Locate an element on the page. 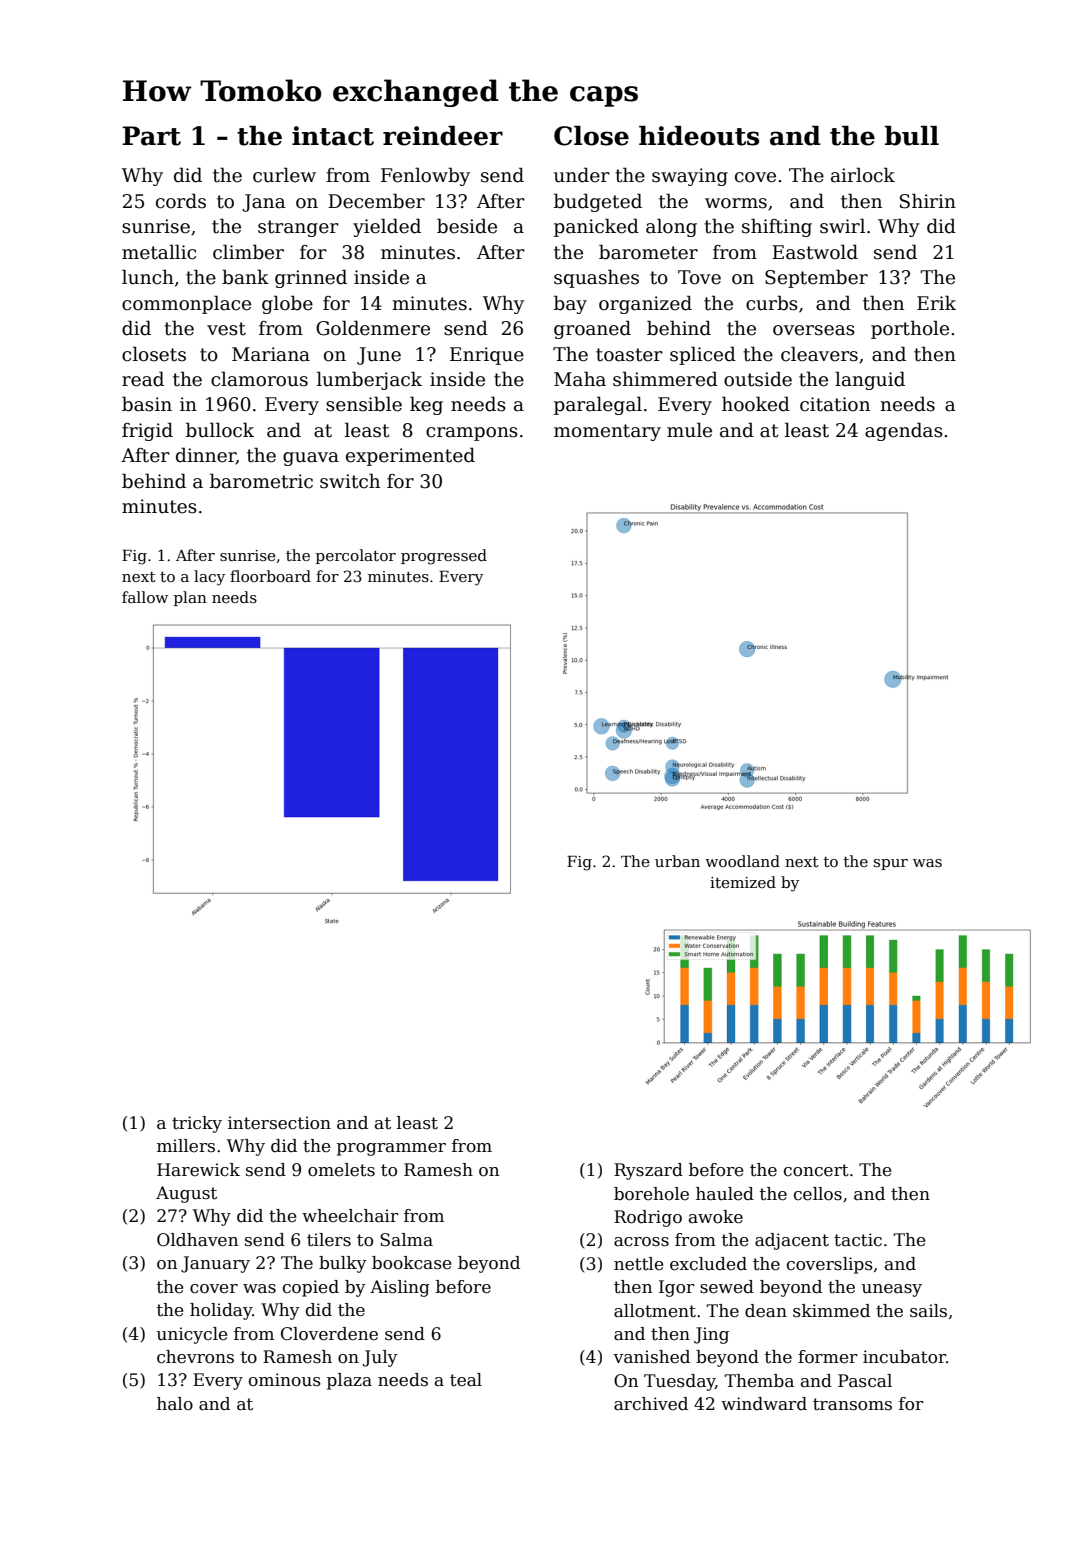 This page has height=1561, width=1078. itemized is located at coordinates (743, 882).
